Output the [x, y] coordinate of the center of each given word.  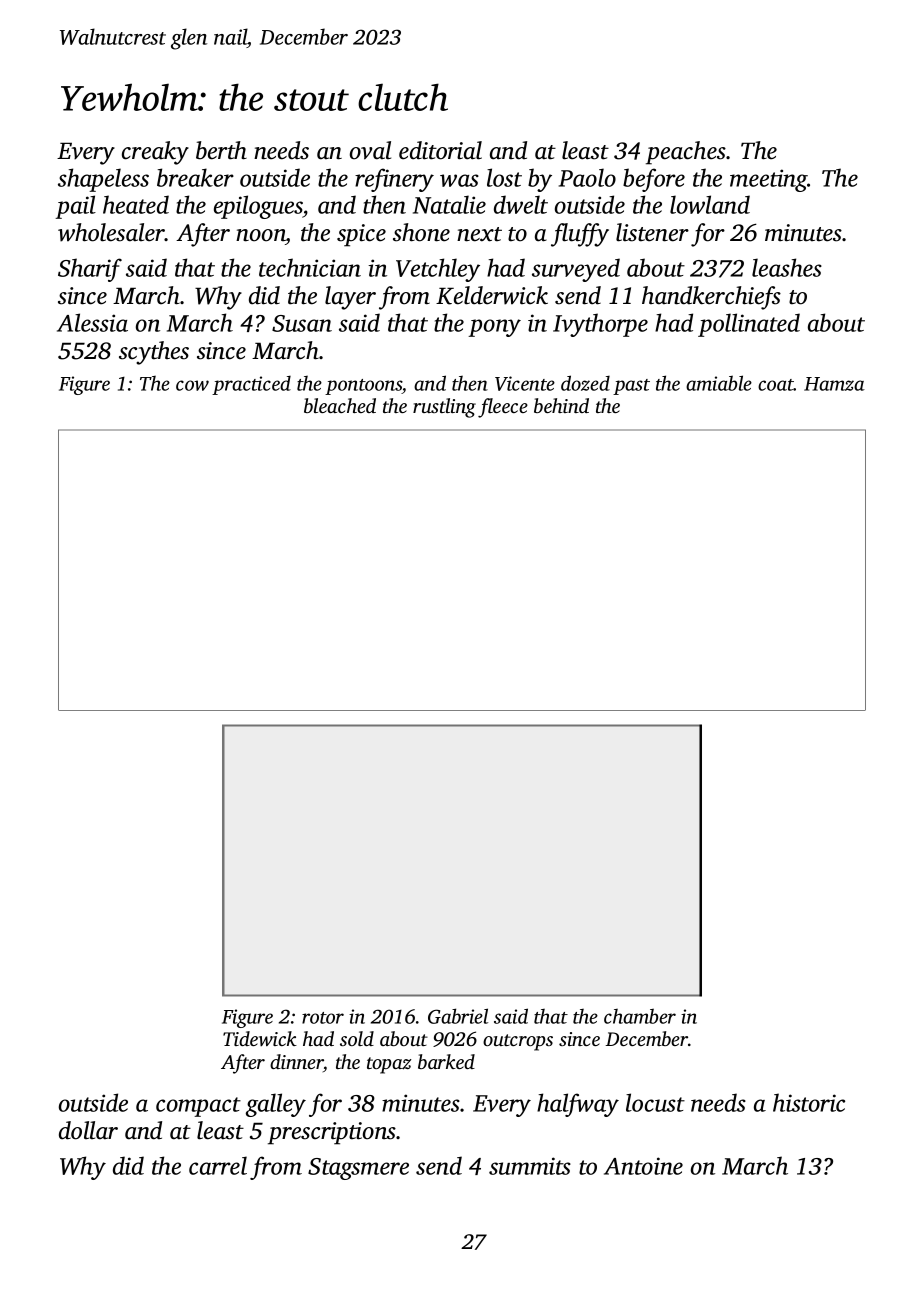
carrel [218, 1165]
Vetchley [438, 270]
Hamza [834, 384]
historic [809, 1102]
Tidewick [260, 1038]
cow [192, 385]
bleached [340, 405]
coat [776, 385]
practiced [251, 385]
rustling [444, 408]
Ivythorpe [600, 325]
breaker [195, 177]
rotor [323, 1018]
